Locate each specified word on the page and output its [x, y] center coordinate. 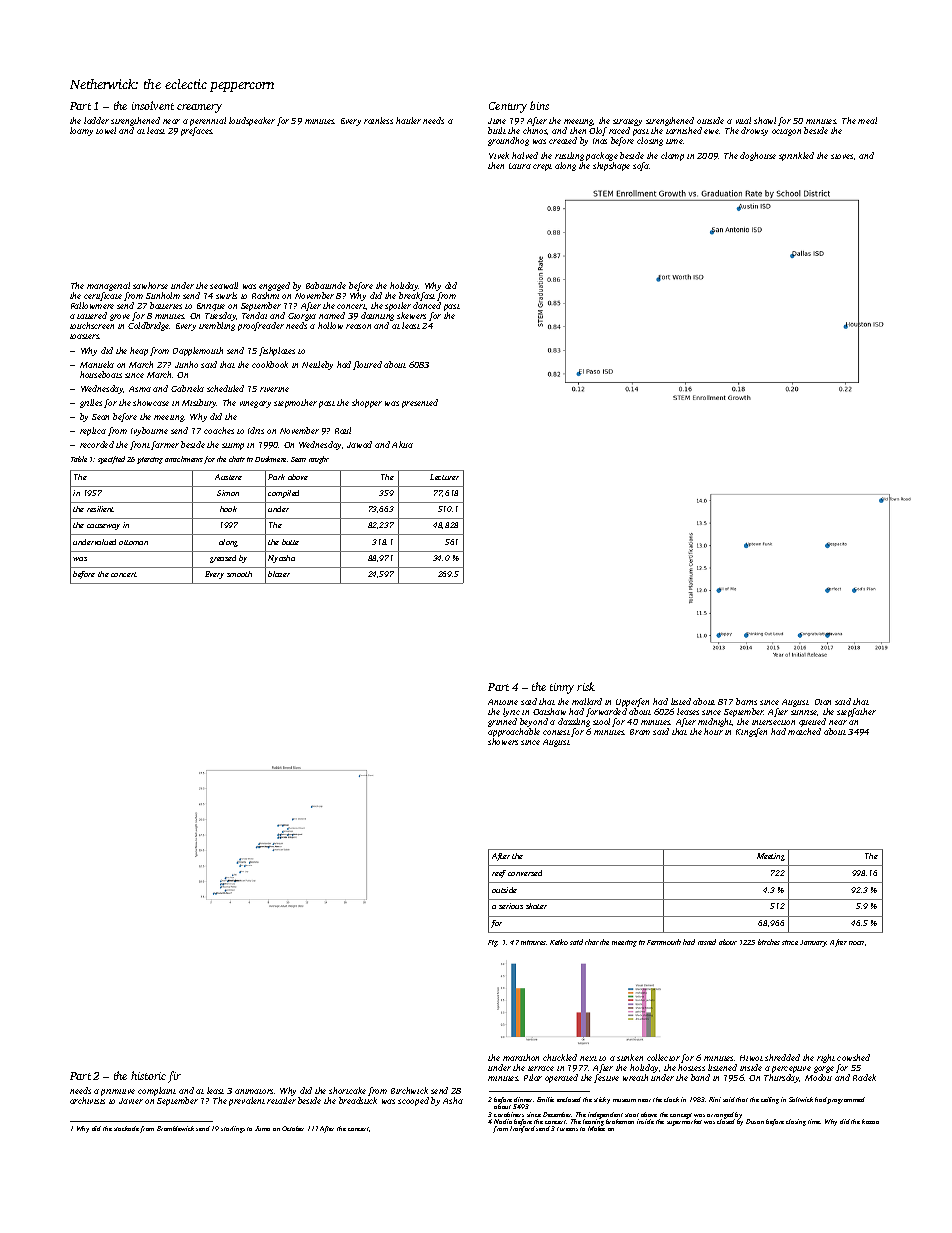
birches [769, 942]
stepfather [856, 712]
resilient [100, 509]
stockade [126, 1128]
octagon [786, 132]
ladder [96, 120]
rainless [378, 120]
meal [867, 120]
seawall [224, 285]
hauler [408, 120]
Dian [823, 702]
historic [148, 1075]
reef [499, 874]
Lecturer [444, 477]
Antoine [503, 702]
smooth [239, 574]
